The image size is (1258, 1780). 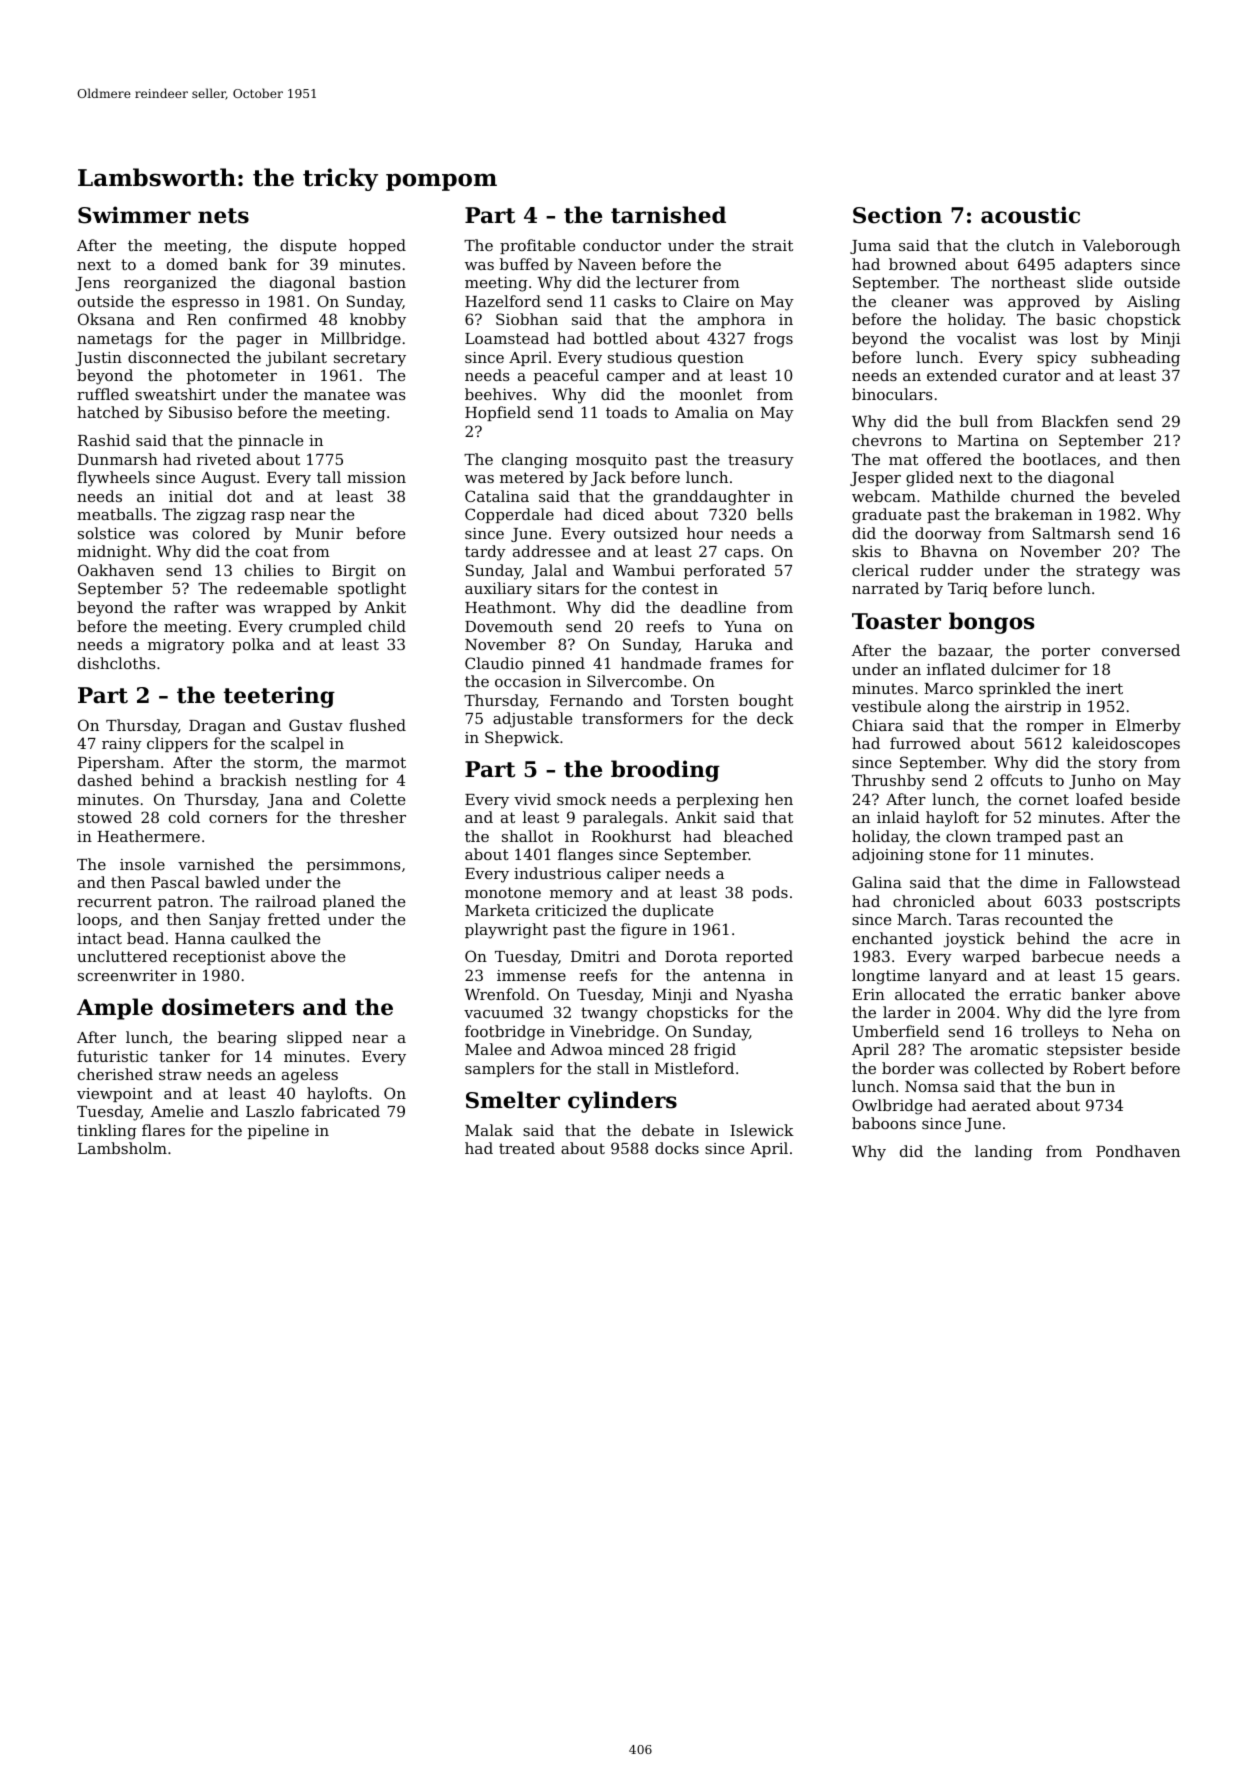 What do you see at coordinates (127, 975) in the document?
I see `screenwriter` at bounding box center [127, 975].
